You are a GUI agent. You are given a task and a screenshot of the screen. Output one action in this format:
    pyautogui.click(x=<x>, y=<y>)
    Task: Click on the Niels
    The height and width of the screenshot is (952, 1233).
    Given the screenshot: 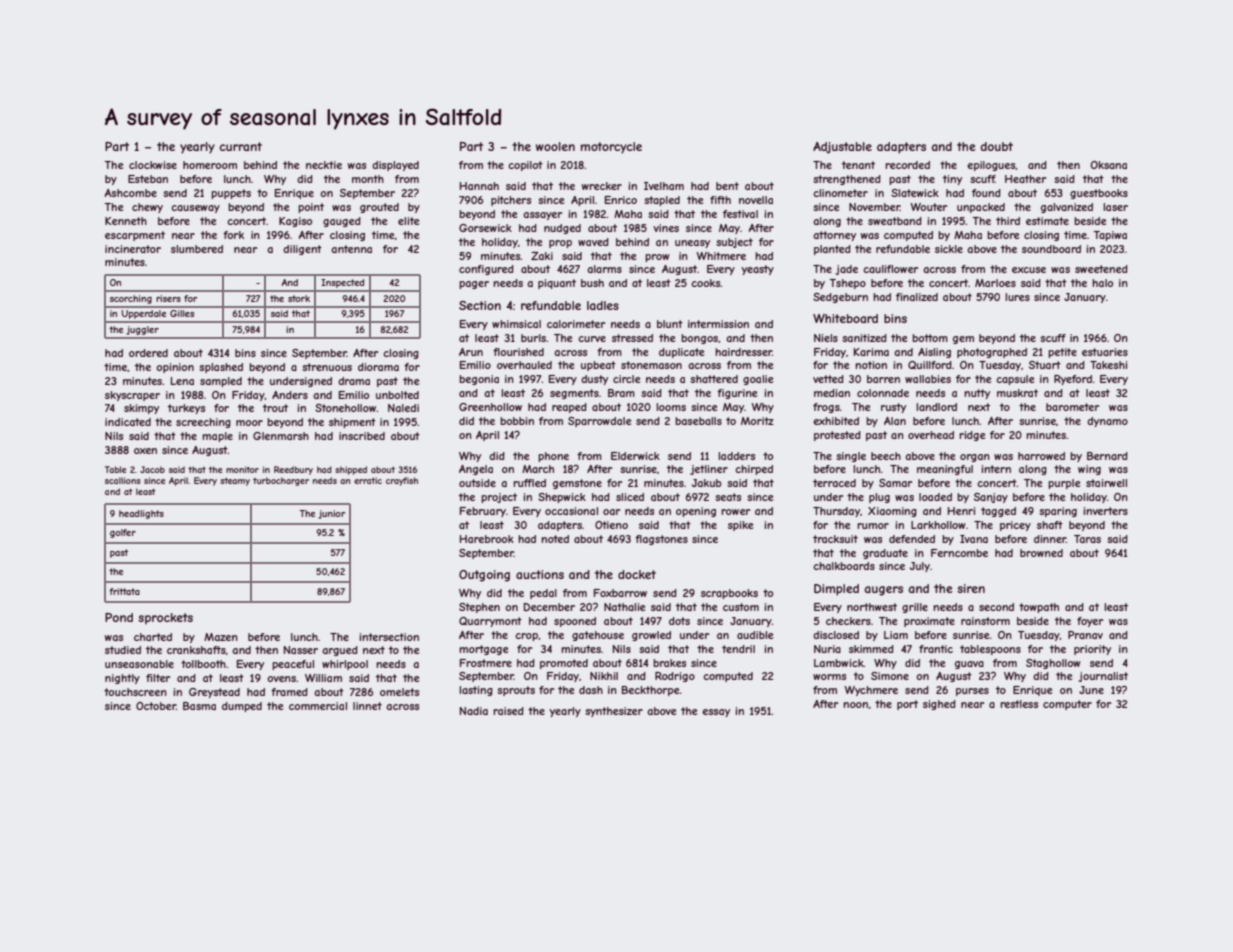 What is the action you would take?
    pyautogui.click(x=826, y=338)
